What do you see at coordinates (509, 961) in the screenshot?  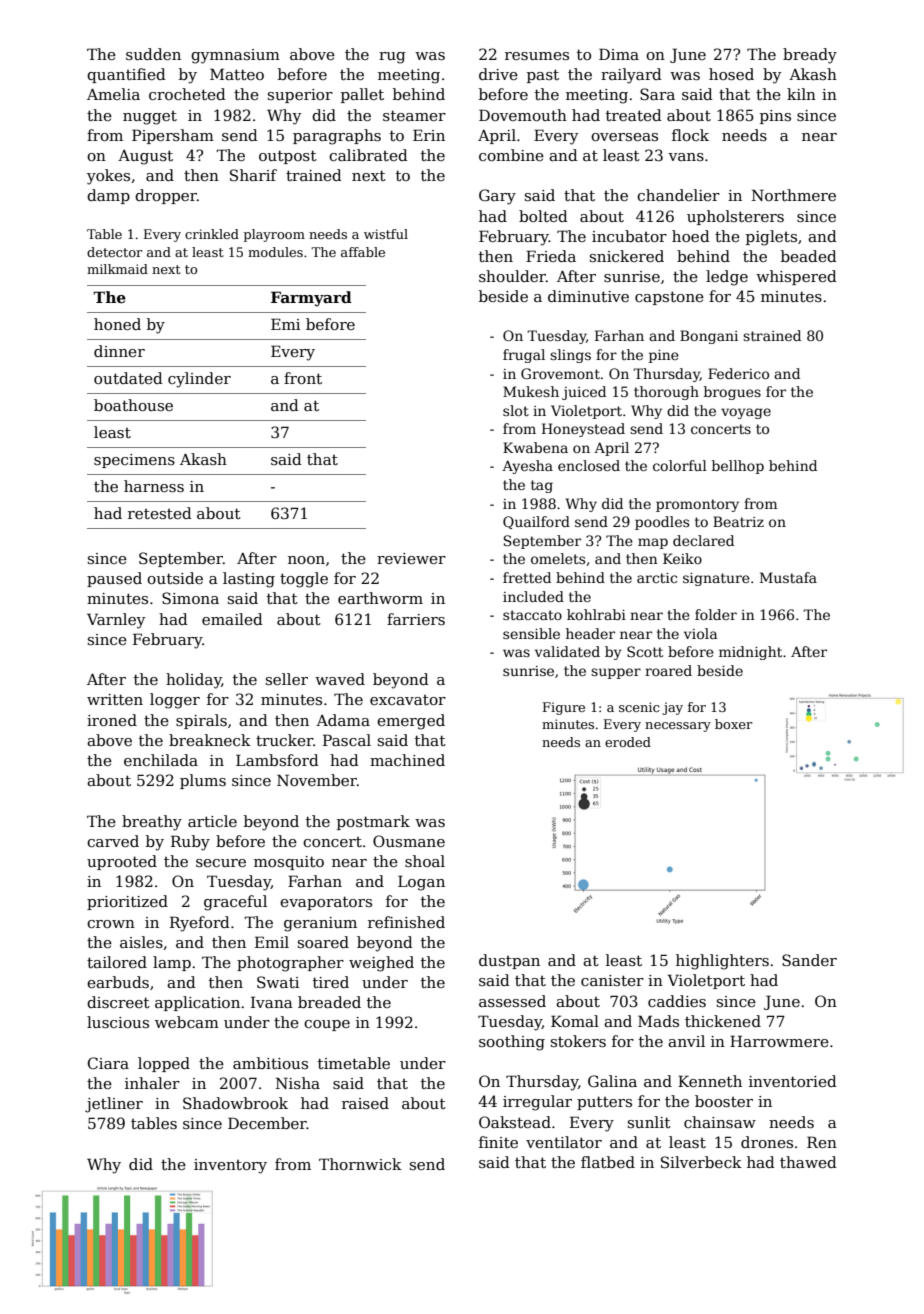 I see `dustpan` at bounding box center [509, 961].
